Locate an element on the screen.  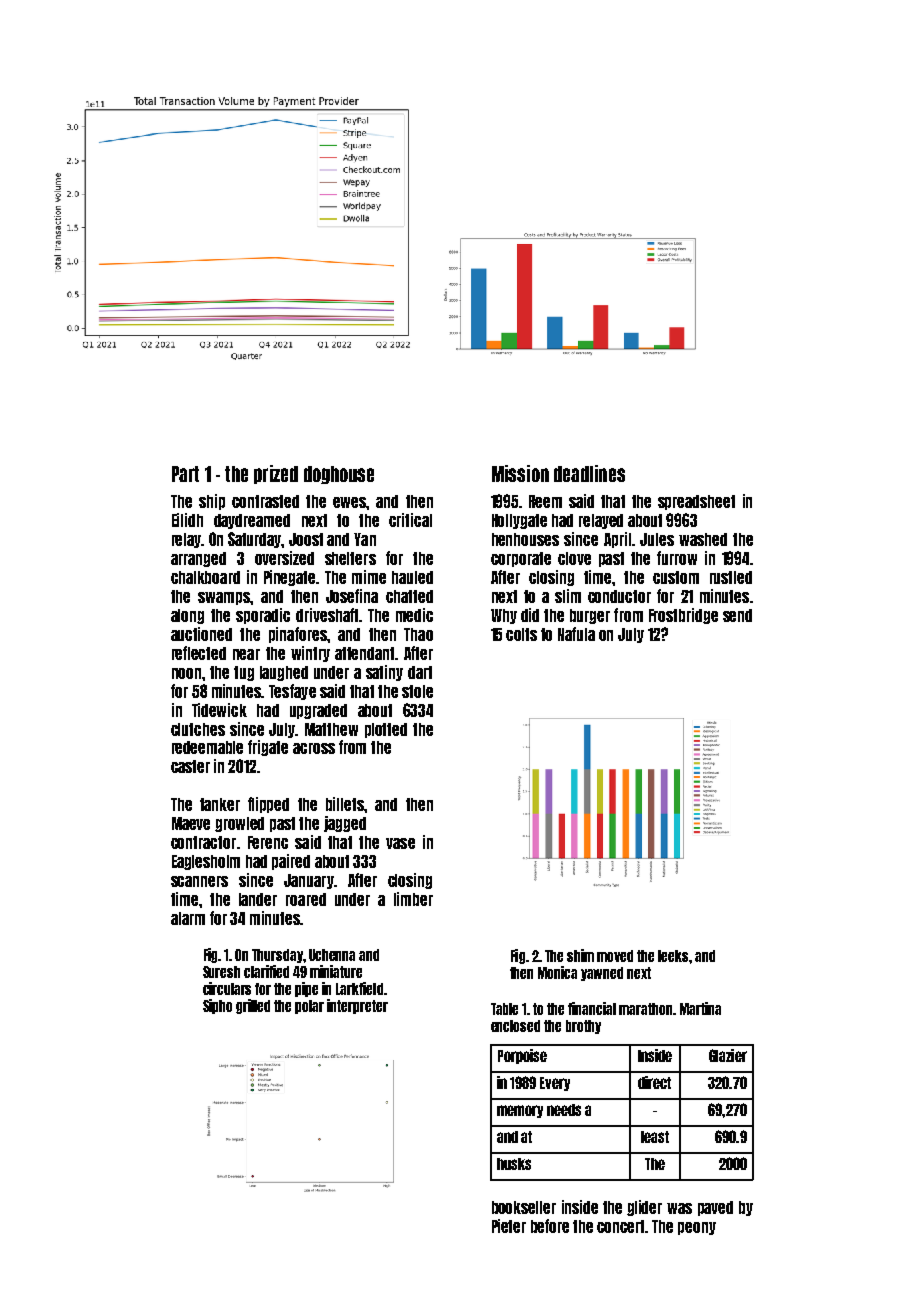
leeks is located at coordinates (673, 956).
